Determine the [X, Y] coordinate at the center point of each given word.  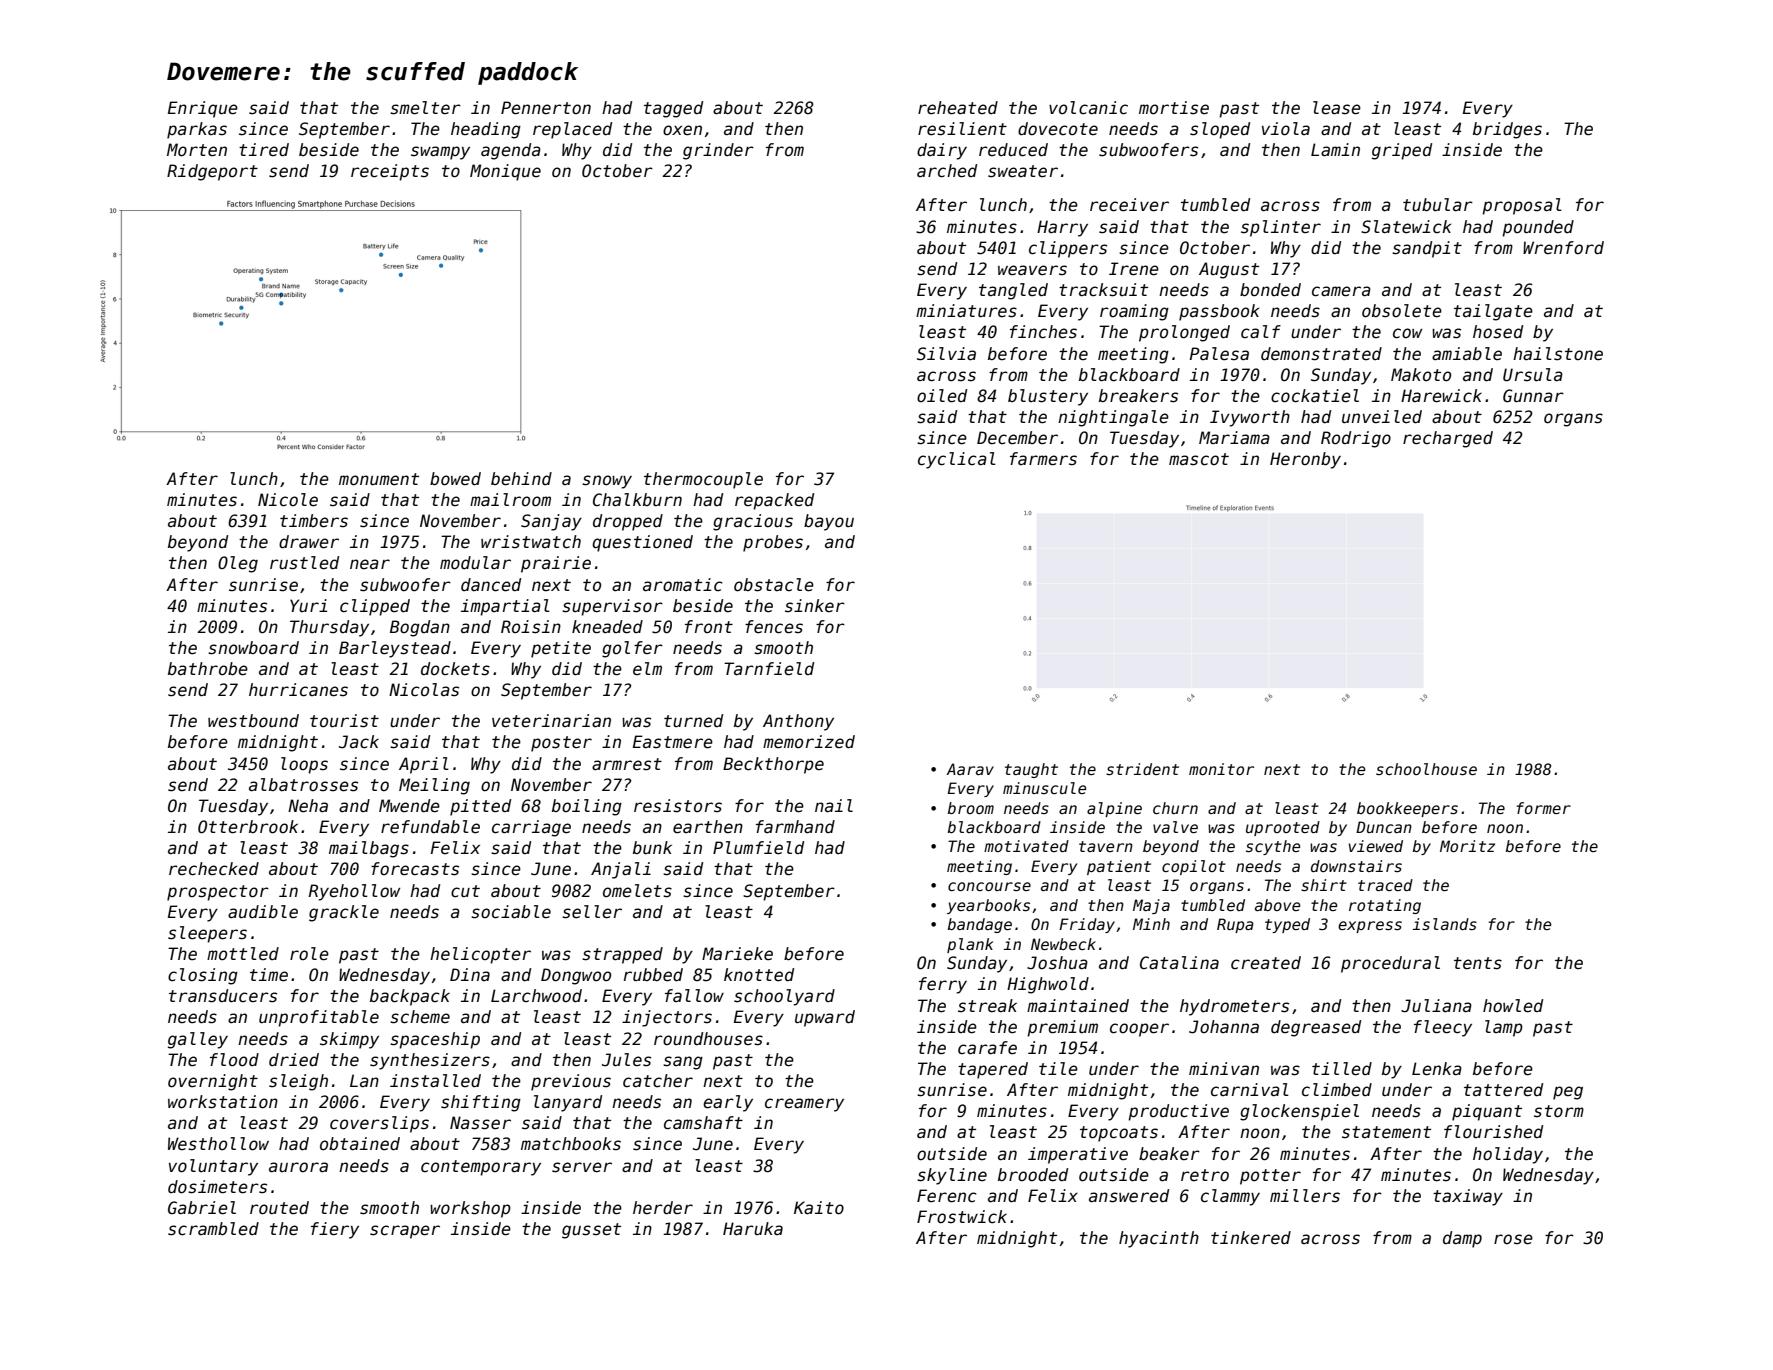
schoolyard [784, 997]
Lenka [1437, 1069]
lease [1337, 108]
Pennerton [546, 108]
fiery [335, 1230]
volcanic [1088, 108]
